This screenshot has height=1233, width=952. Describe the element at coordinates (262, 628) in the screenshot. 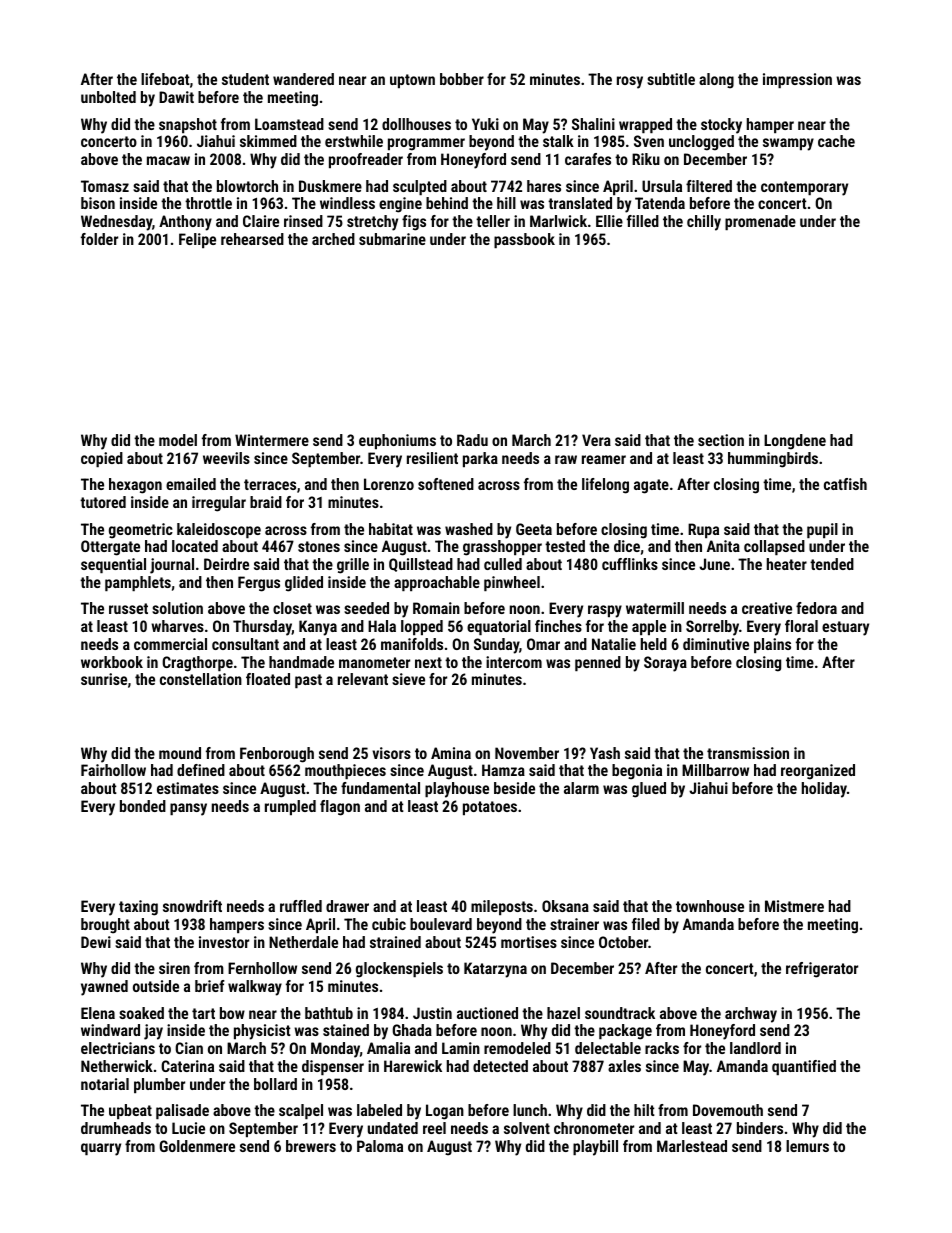

I see `Thursday` at that location.
